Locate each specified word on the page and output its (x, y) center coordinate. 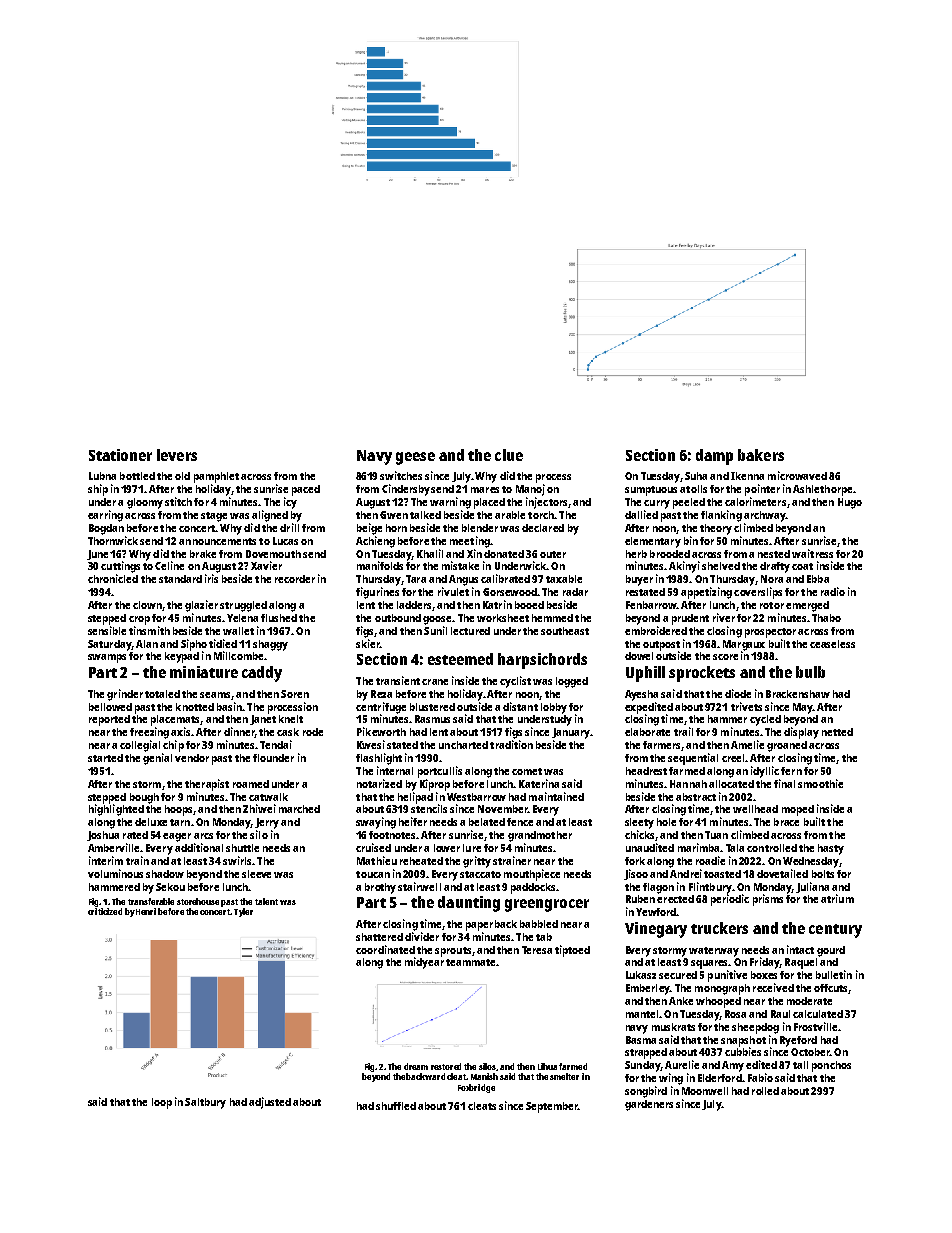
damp (714, 457)
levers (177, 455)
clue (509, 455)
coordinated (385, 949)
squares (709, 964)
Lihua (547, 1066)
